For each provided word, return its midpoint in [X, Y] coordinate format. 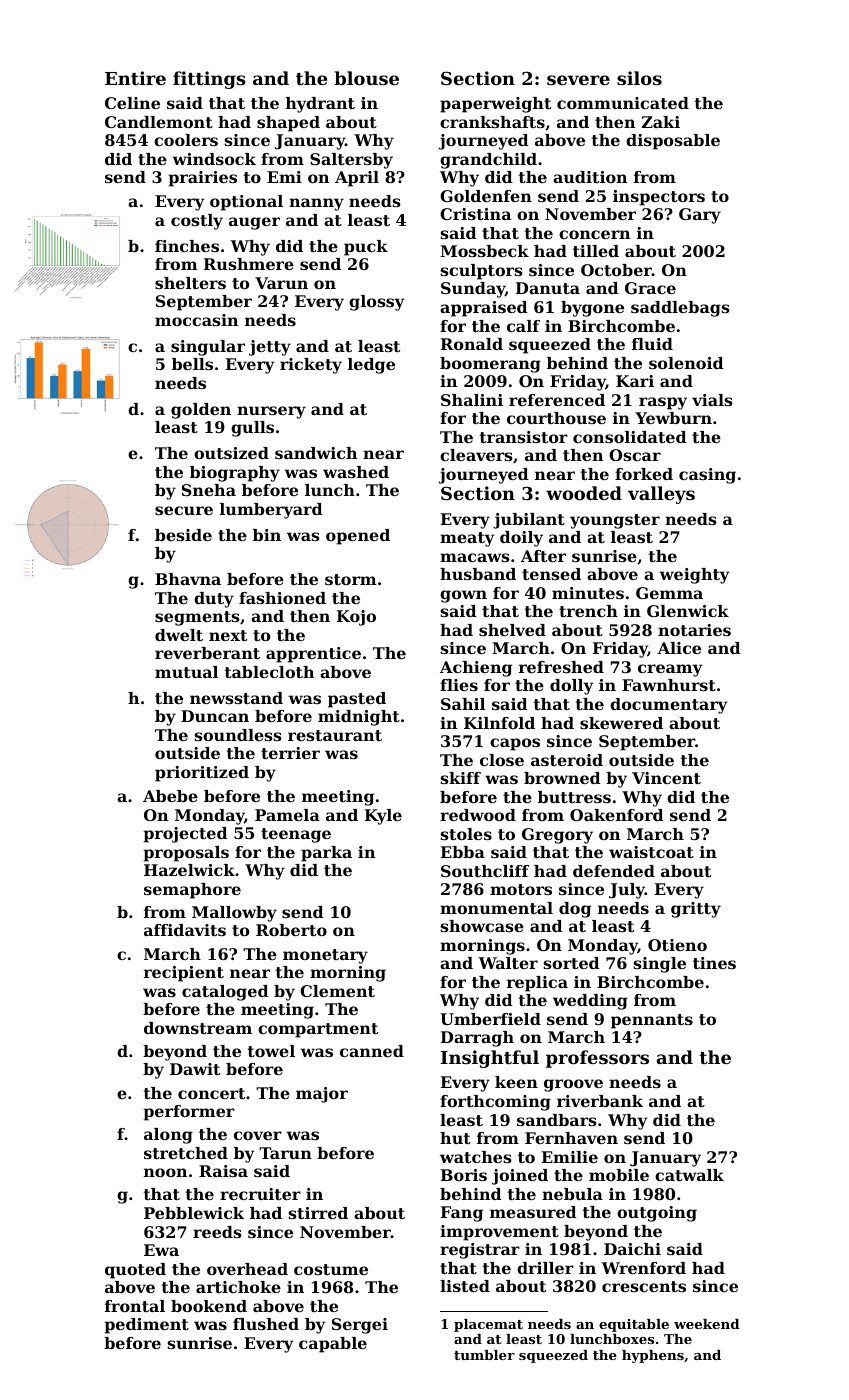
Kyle [383, 817]
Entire [135, 78]
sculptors [481, 272]
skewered [621, 723]
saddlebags [680, 309]
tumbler [484, 1355]
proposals [186, 854]
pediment [147, 1326]
